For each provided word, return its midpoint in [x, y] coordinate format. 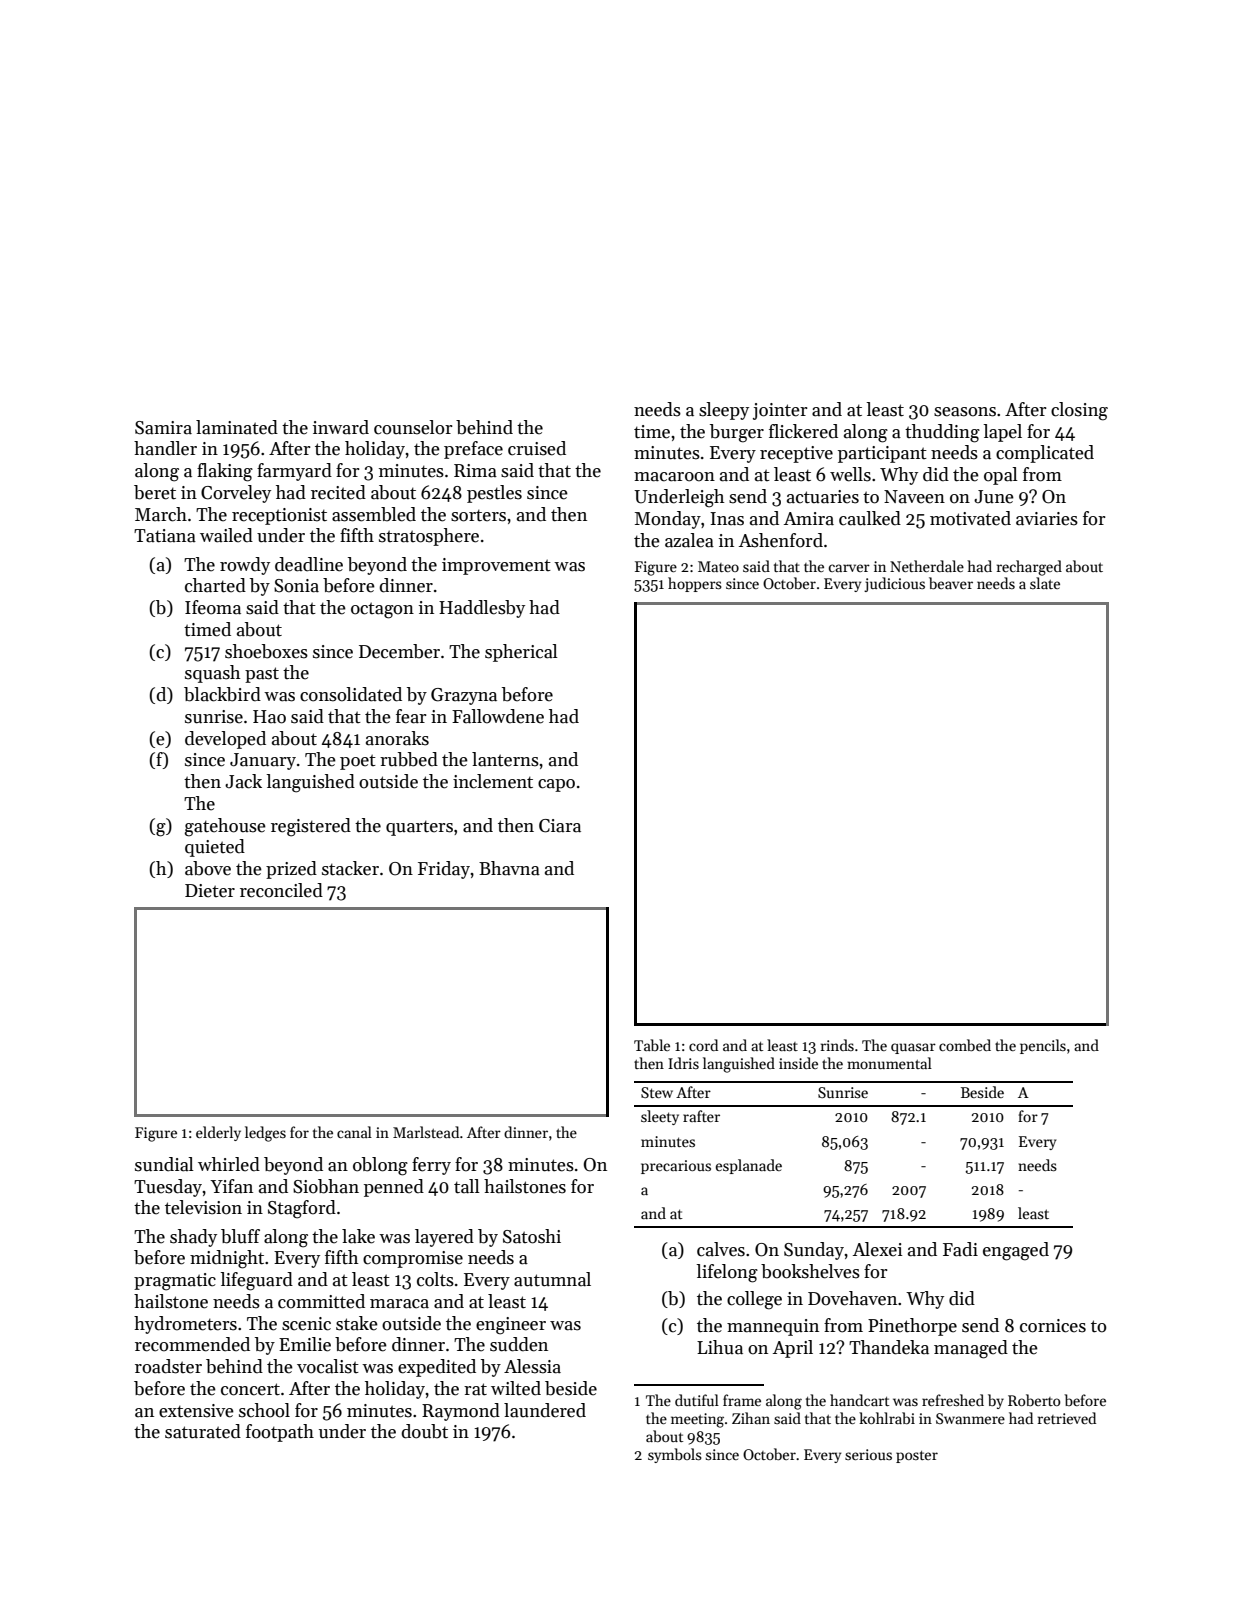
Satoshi [532, 1236]
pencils [1043, 1046]
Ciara [560, 826]
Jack [243, 781]
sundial [164, 1164]
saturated [203, 1431]
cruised [537, 448]
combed [965, 1045]
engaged [1016, 1251]
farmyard [294, 472]
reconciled [281, 890]
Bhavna [509, 868]
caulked [870, 518]
